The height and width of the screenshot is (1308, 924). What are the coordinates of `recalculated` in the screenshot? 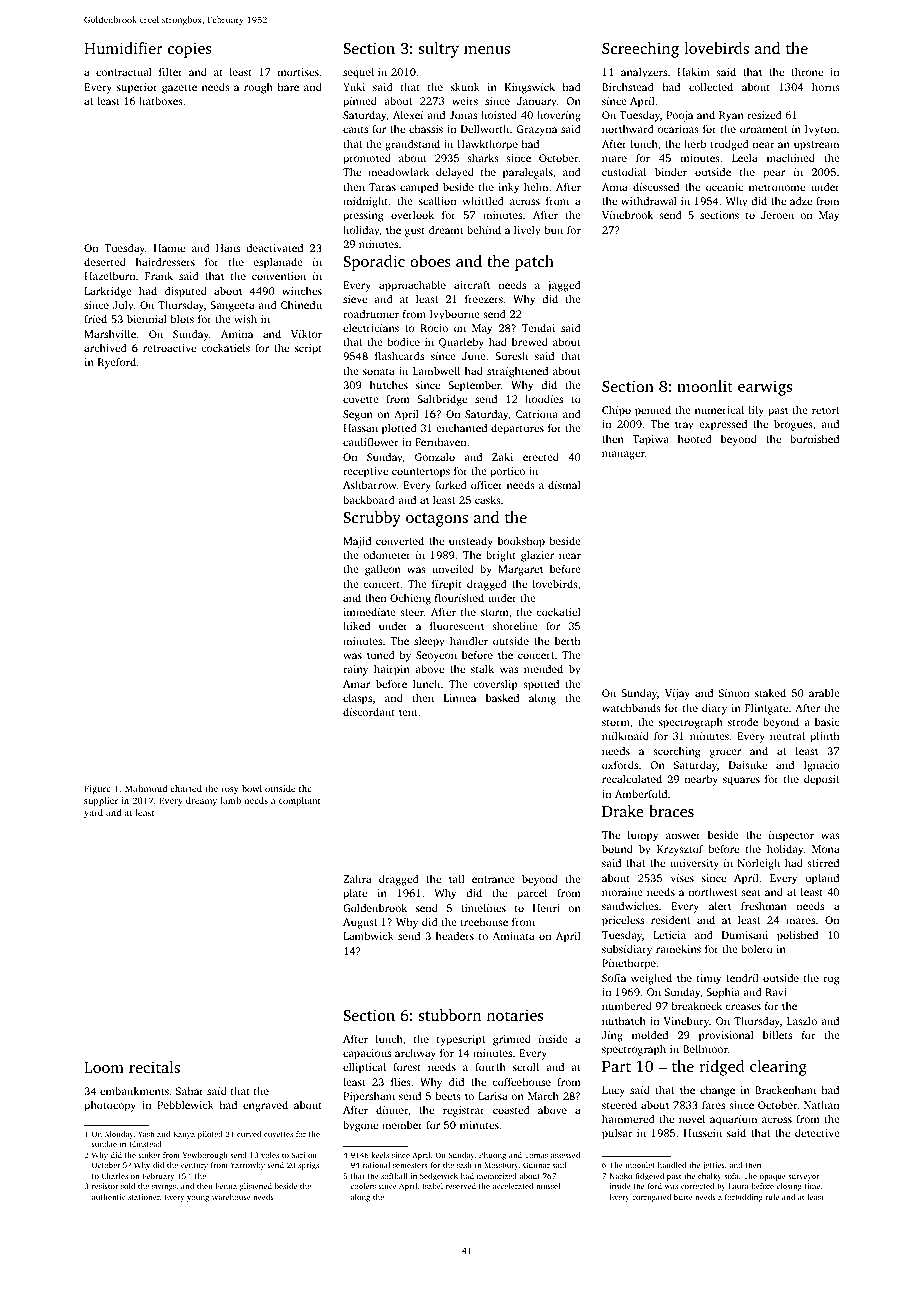 It's located at (632, 779).
